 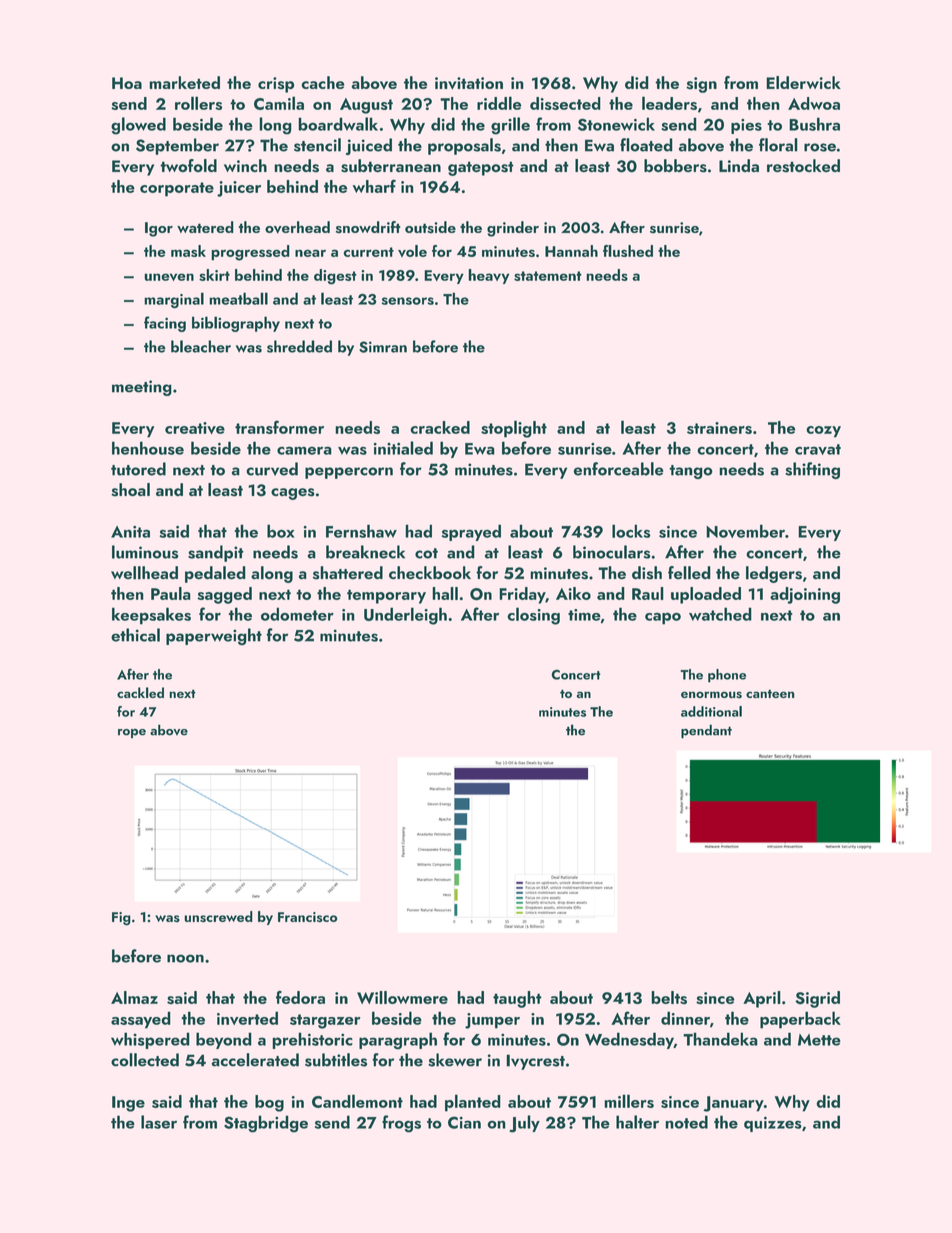 What do you see at coordinates (669, 998) in the image?
I see `belts` at bounding box center [669, 998].
